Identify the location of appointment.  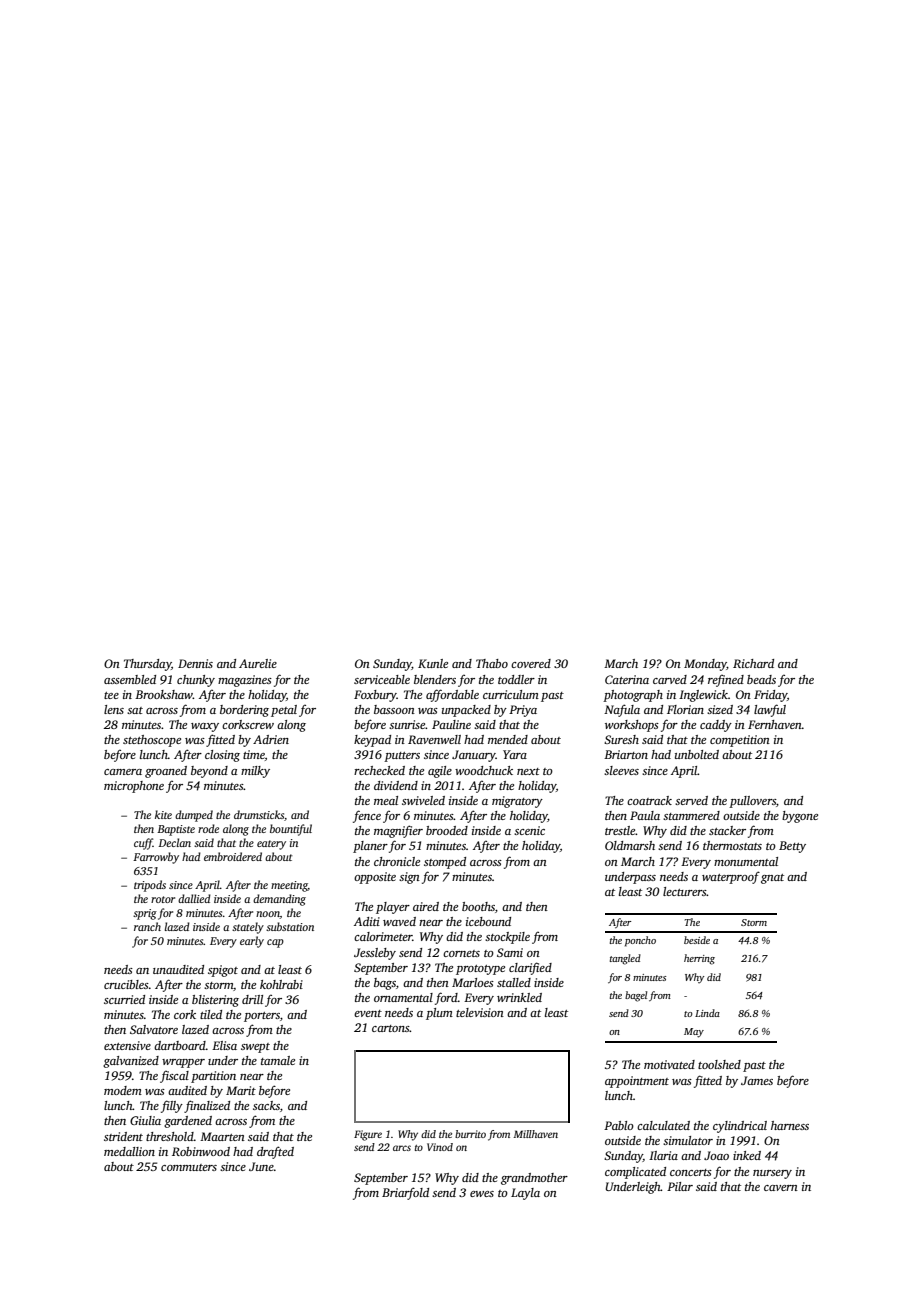
(637, 1082).
